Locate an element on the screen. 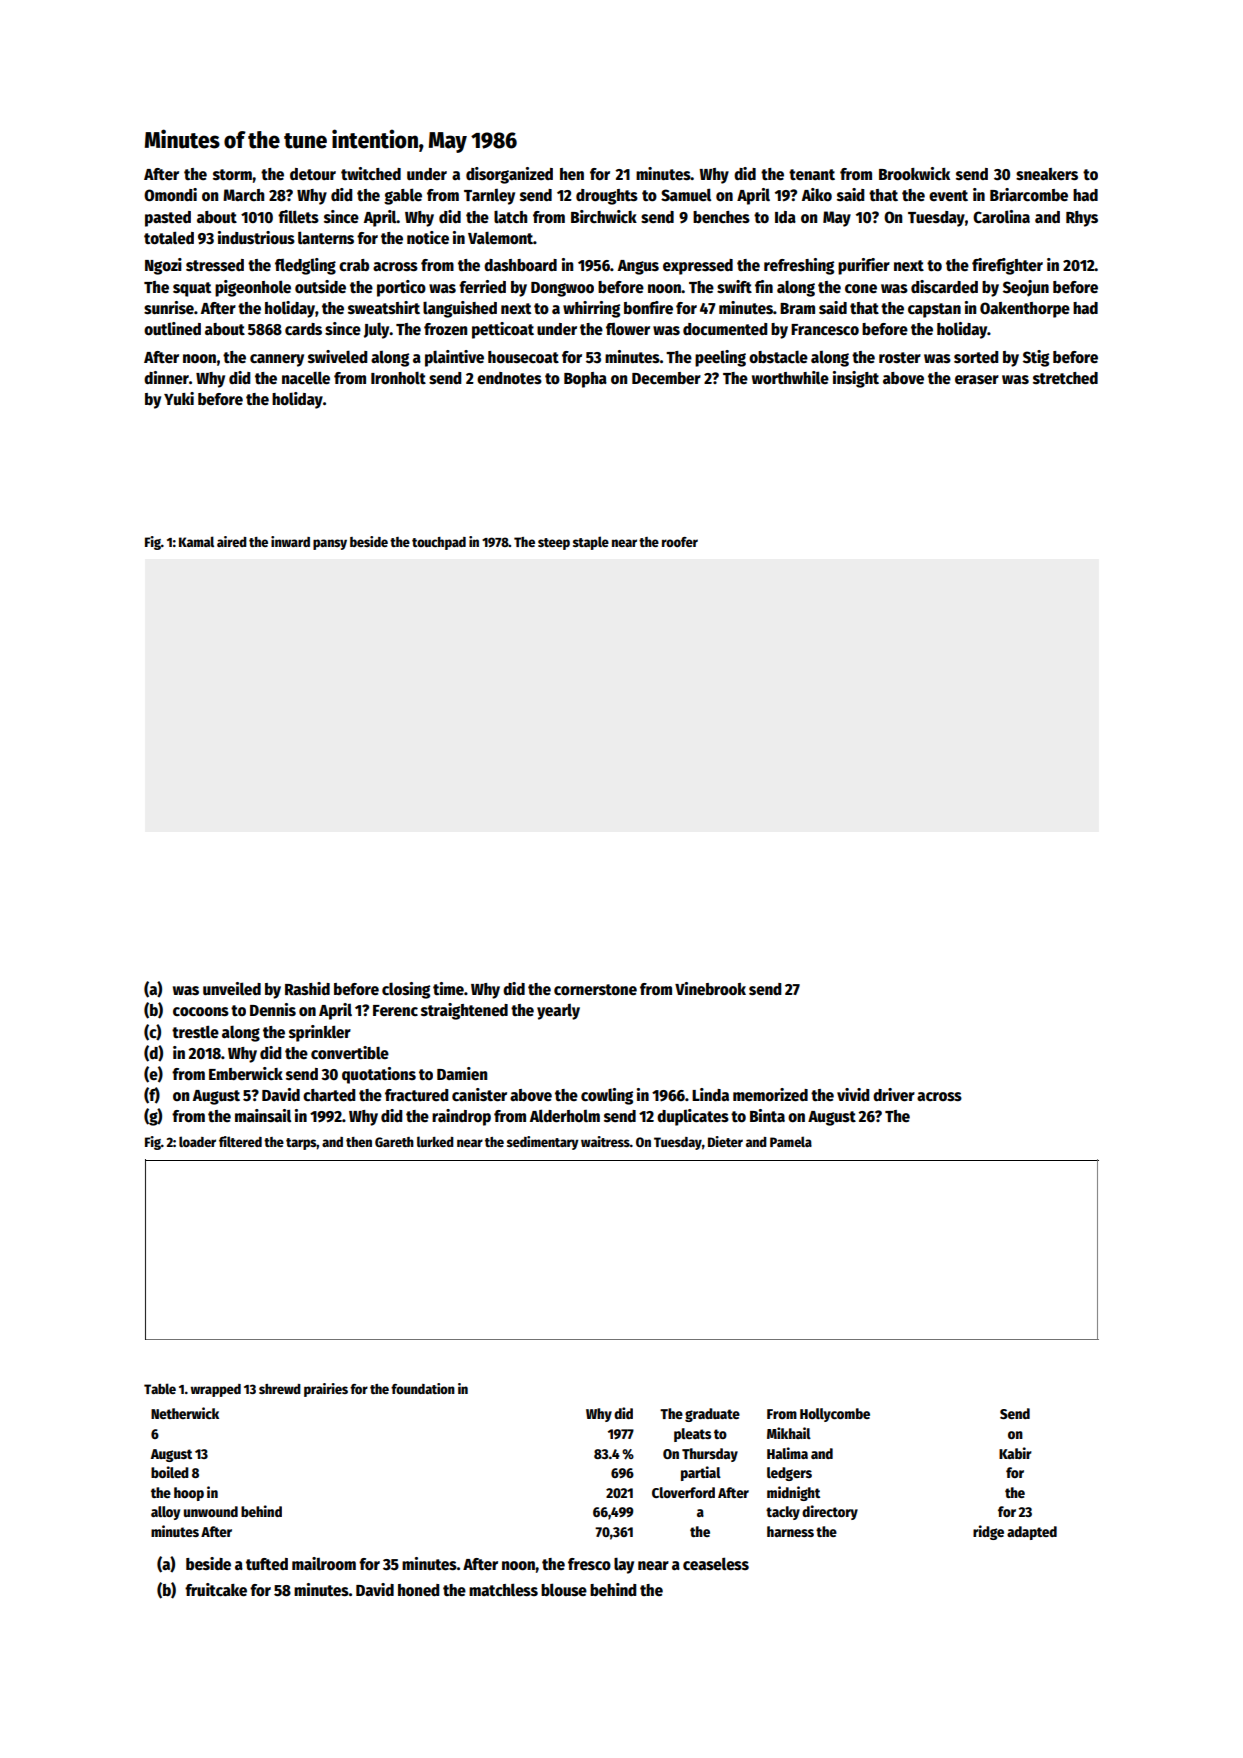  loader is located at coordinates (197, 1141).
